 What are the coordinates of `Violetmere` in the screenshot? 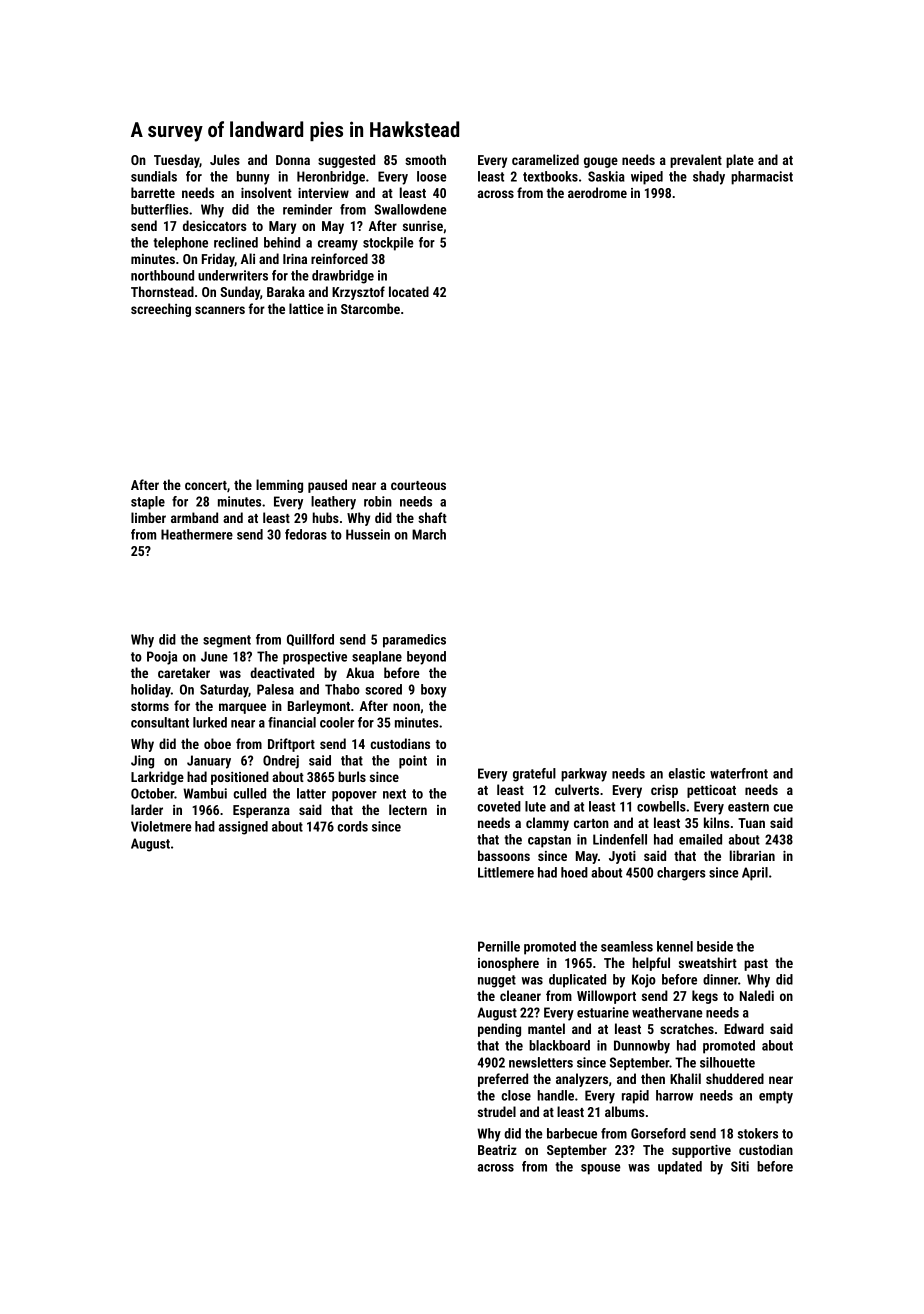 It's located at (161, 826).
